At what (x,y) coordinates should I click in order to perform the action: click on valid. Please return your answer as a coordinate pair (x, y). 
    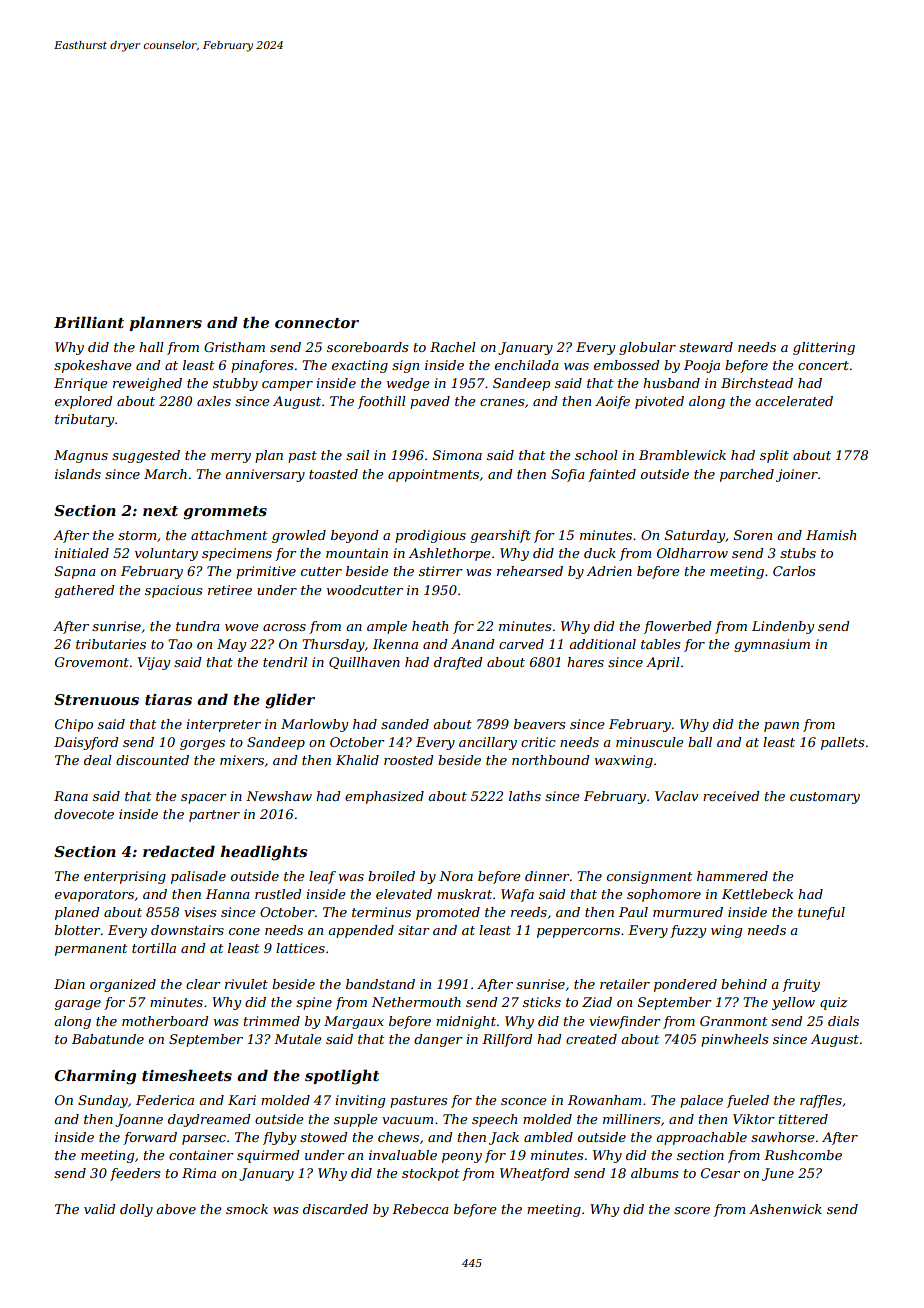
    Looking at the image, I should click on (99, 1209).
